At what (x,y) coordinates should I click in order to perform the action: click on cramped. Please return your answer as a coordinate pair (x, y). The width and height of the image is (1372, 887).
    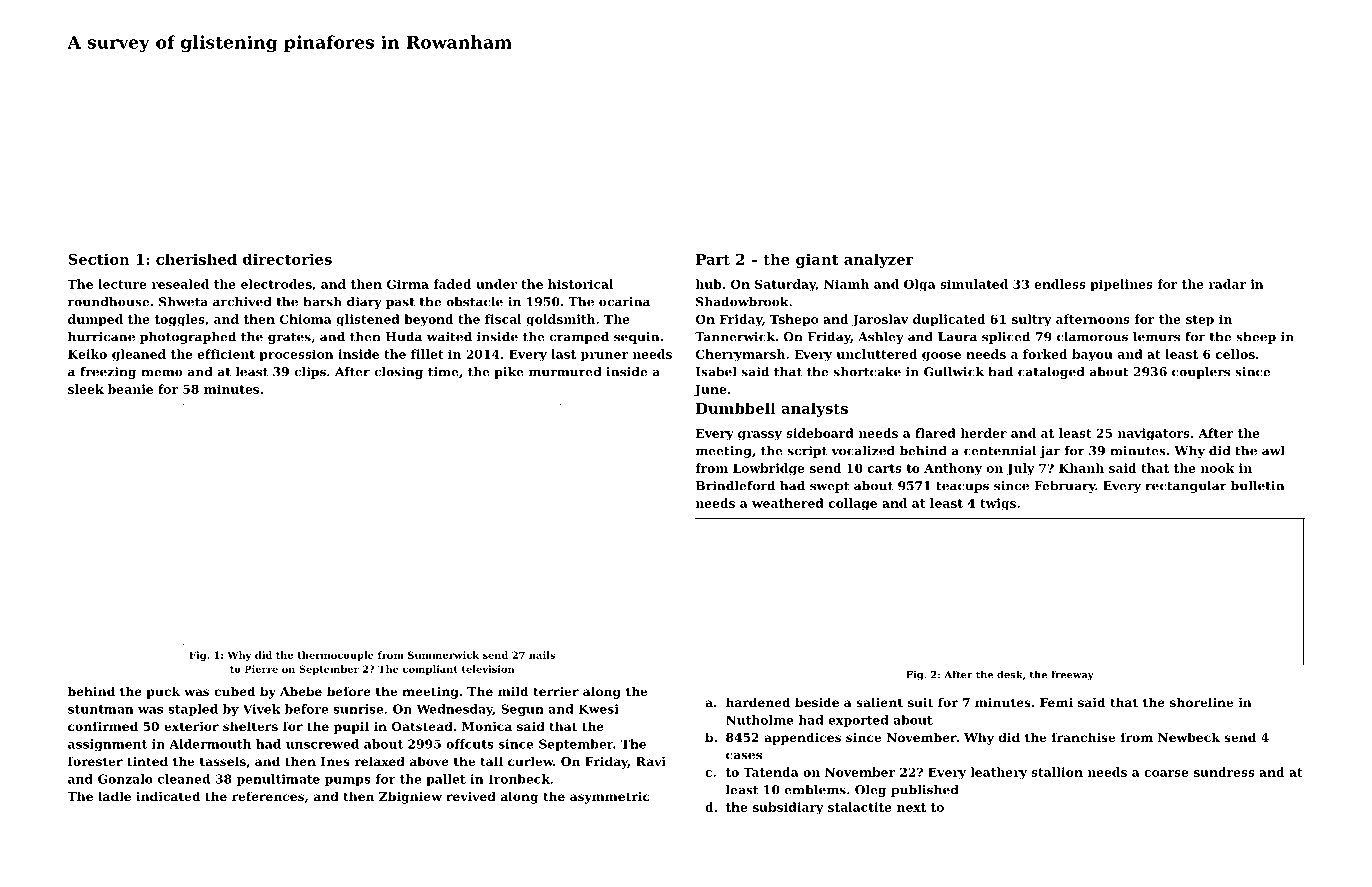
    Looking at the image, I should click on (579, 338).
